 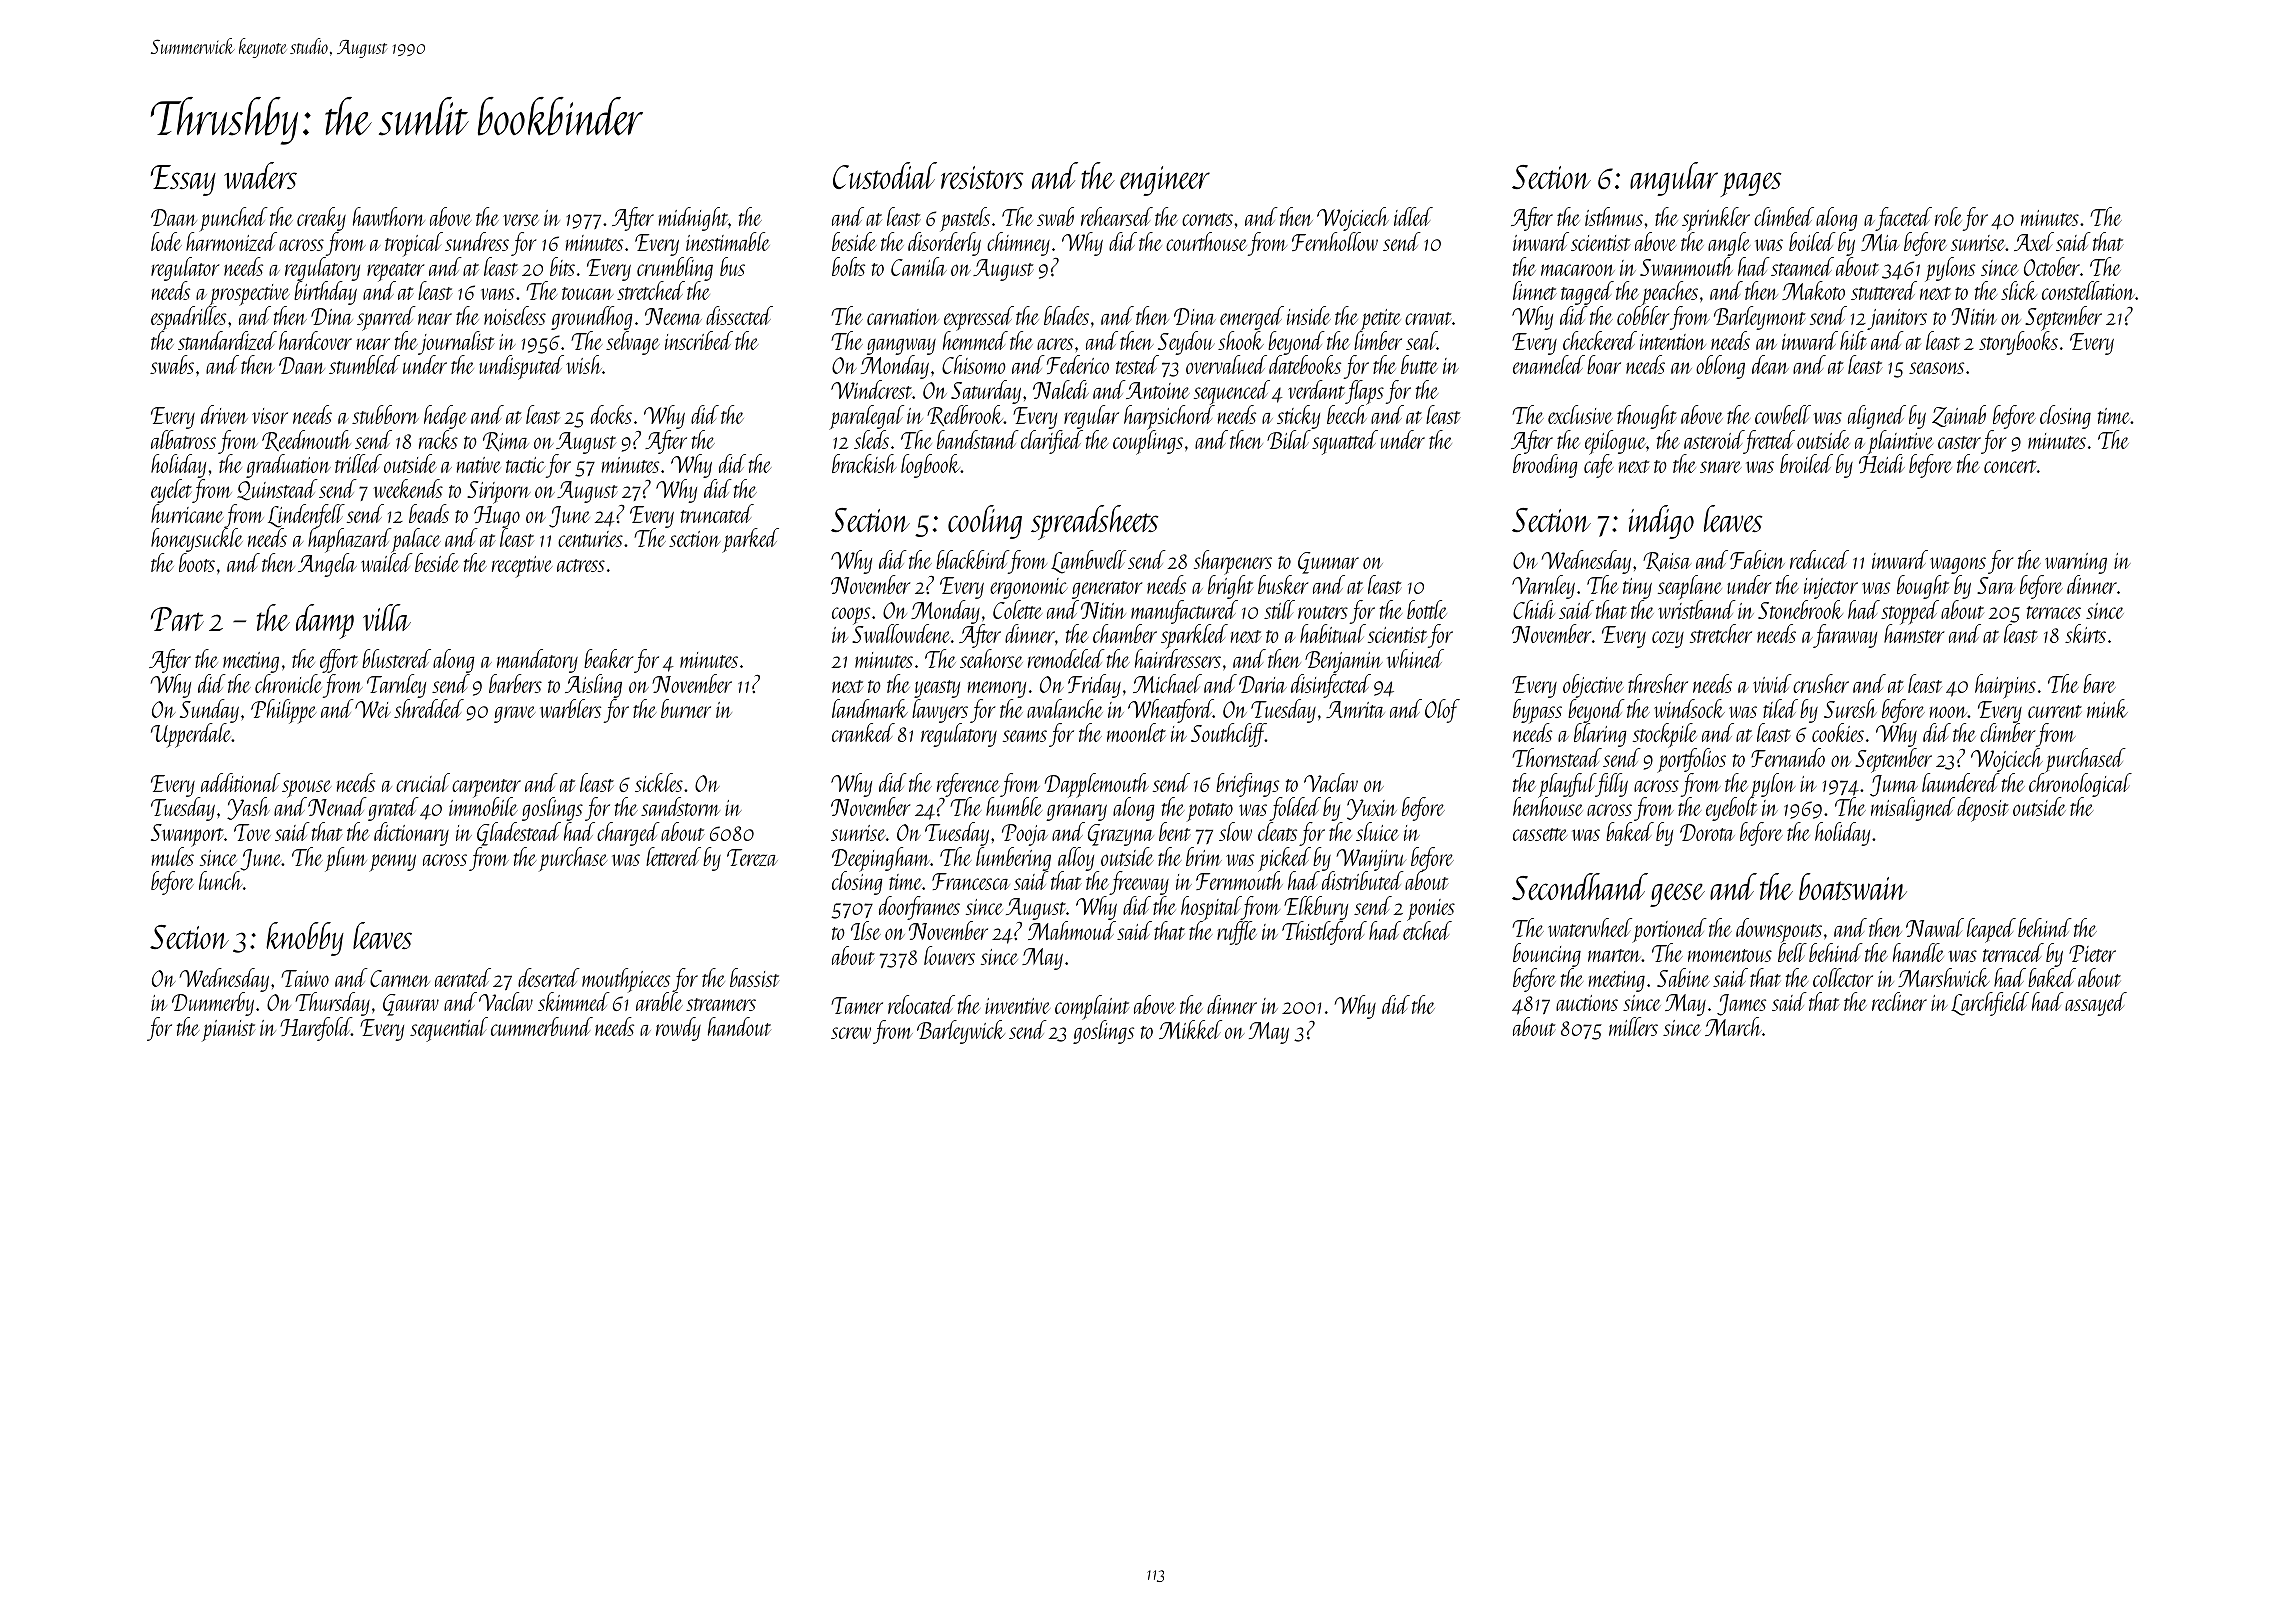 What do you see at coordinates (172, 856) in the screenshot?
I see `mules` at bounding box center [172, 856].
